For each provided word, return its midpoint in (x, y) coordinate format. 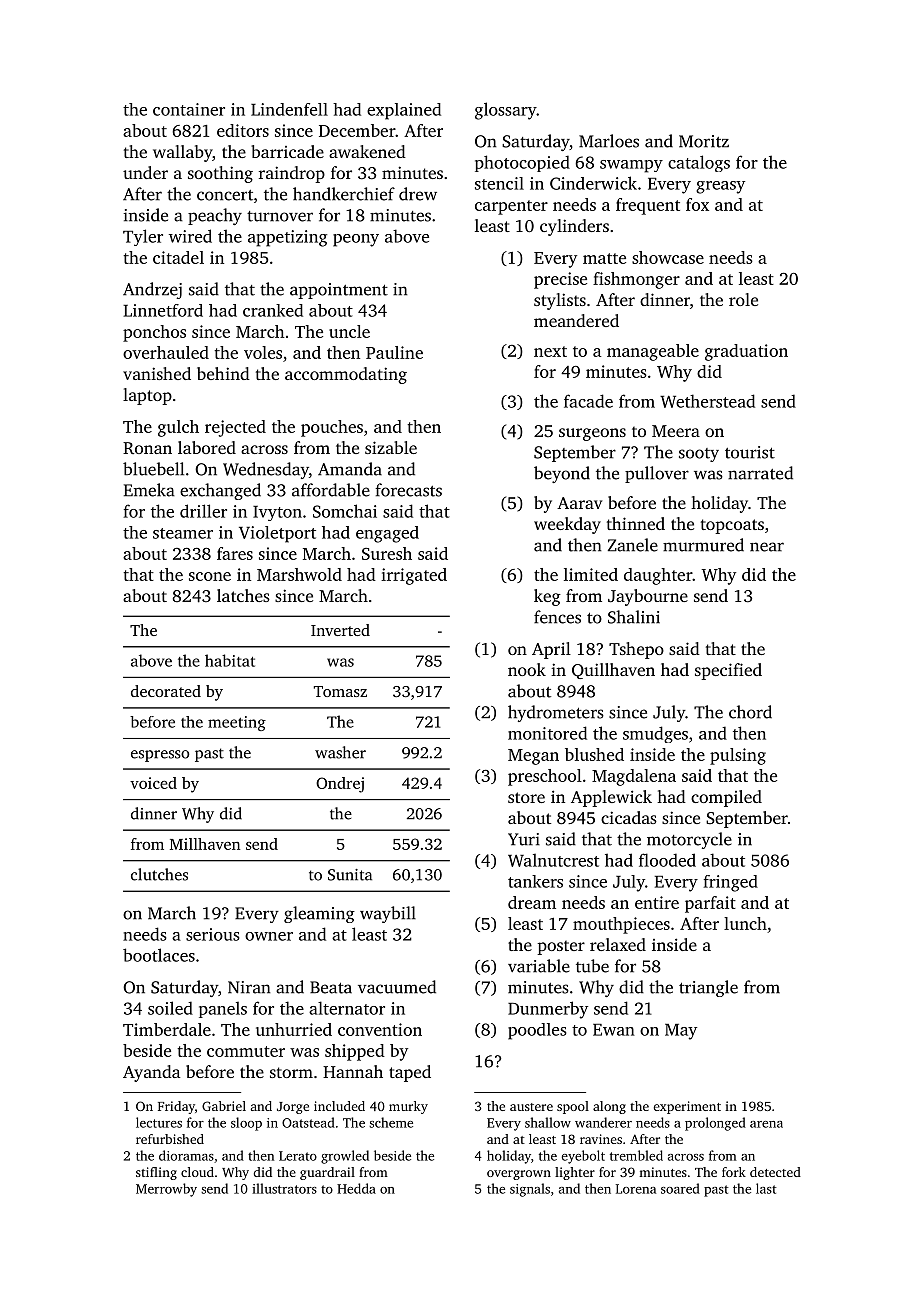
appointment (339, 291)
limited (591, 574)
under (145, 172)
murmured (703, 545)
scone (210, 576)
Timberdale (167, 1029)
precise (560, 280)
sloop (246, 1124)
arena (766, 1124)
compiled (726, 798)
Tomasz (340, 691)
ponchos (154, 333)
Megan (533, 757)
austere (531, 1107)
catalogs (699, 163)
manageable (653, 352)
